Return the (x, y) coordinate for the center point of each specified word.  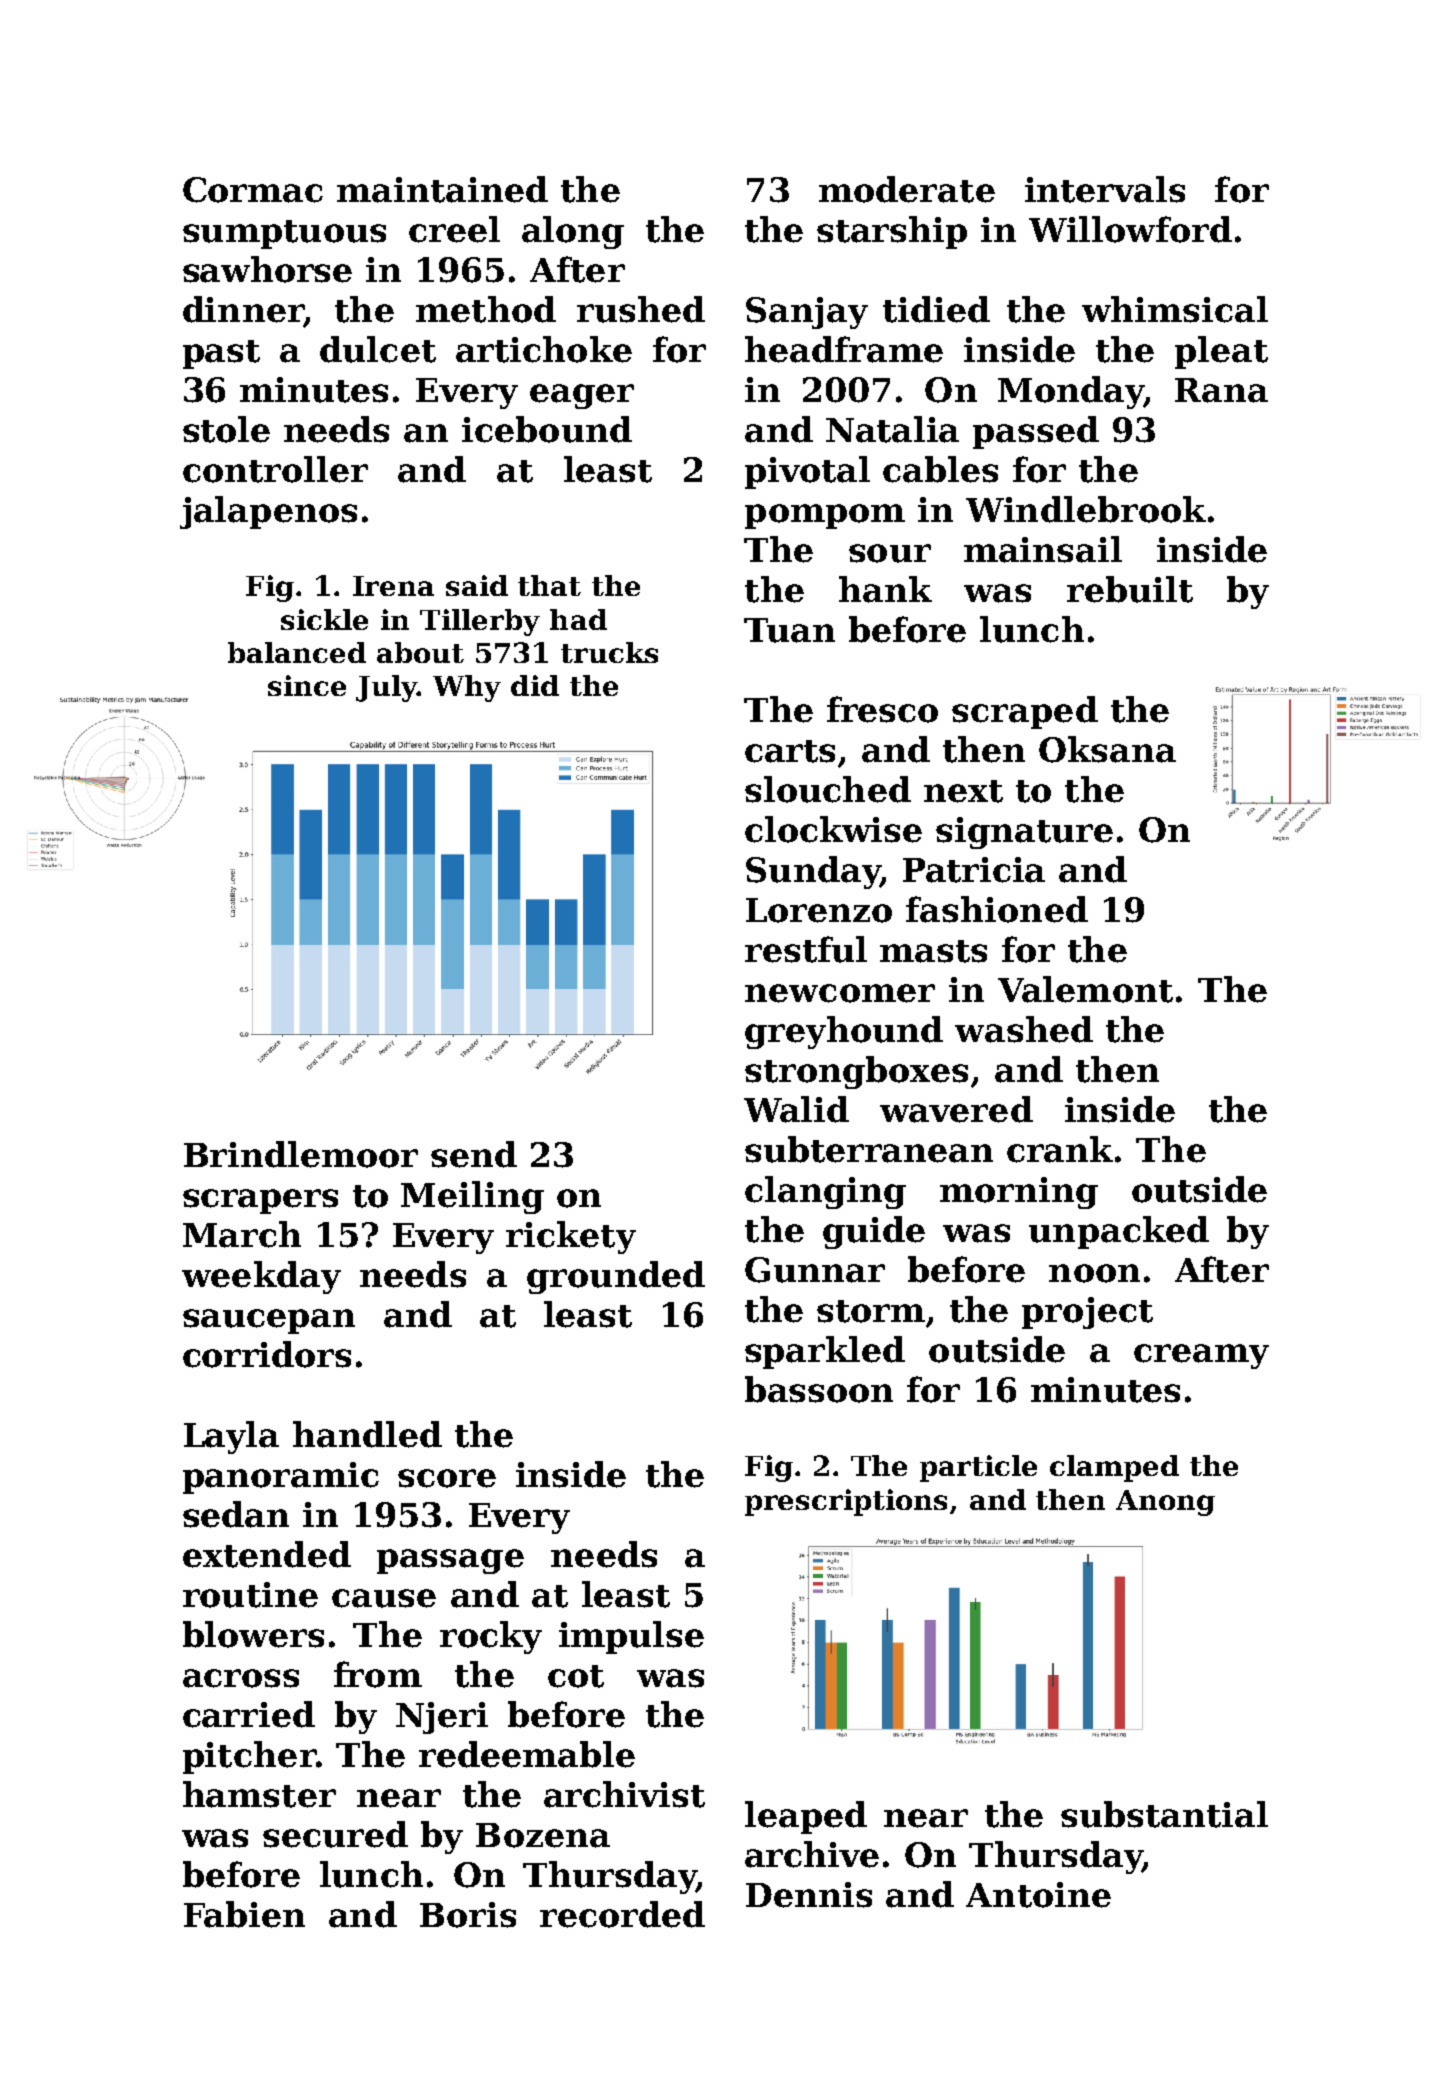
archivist (624, 1794)
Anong (1165, 1503)
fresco (882, 709)
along (573, 232)
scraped (1025, 712)
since (307, 685)
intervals (1105, 189)
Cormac (253, 190)
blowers (253, 1634)
